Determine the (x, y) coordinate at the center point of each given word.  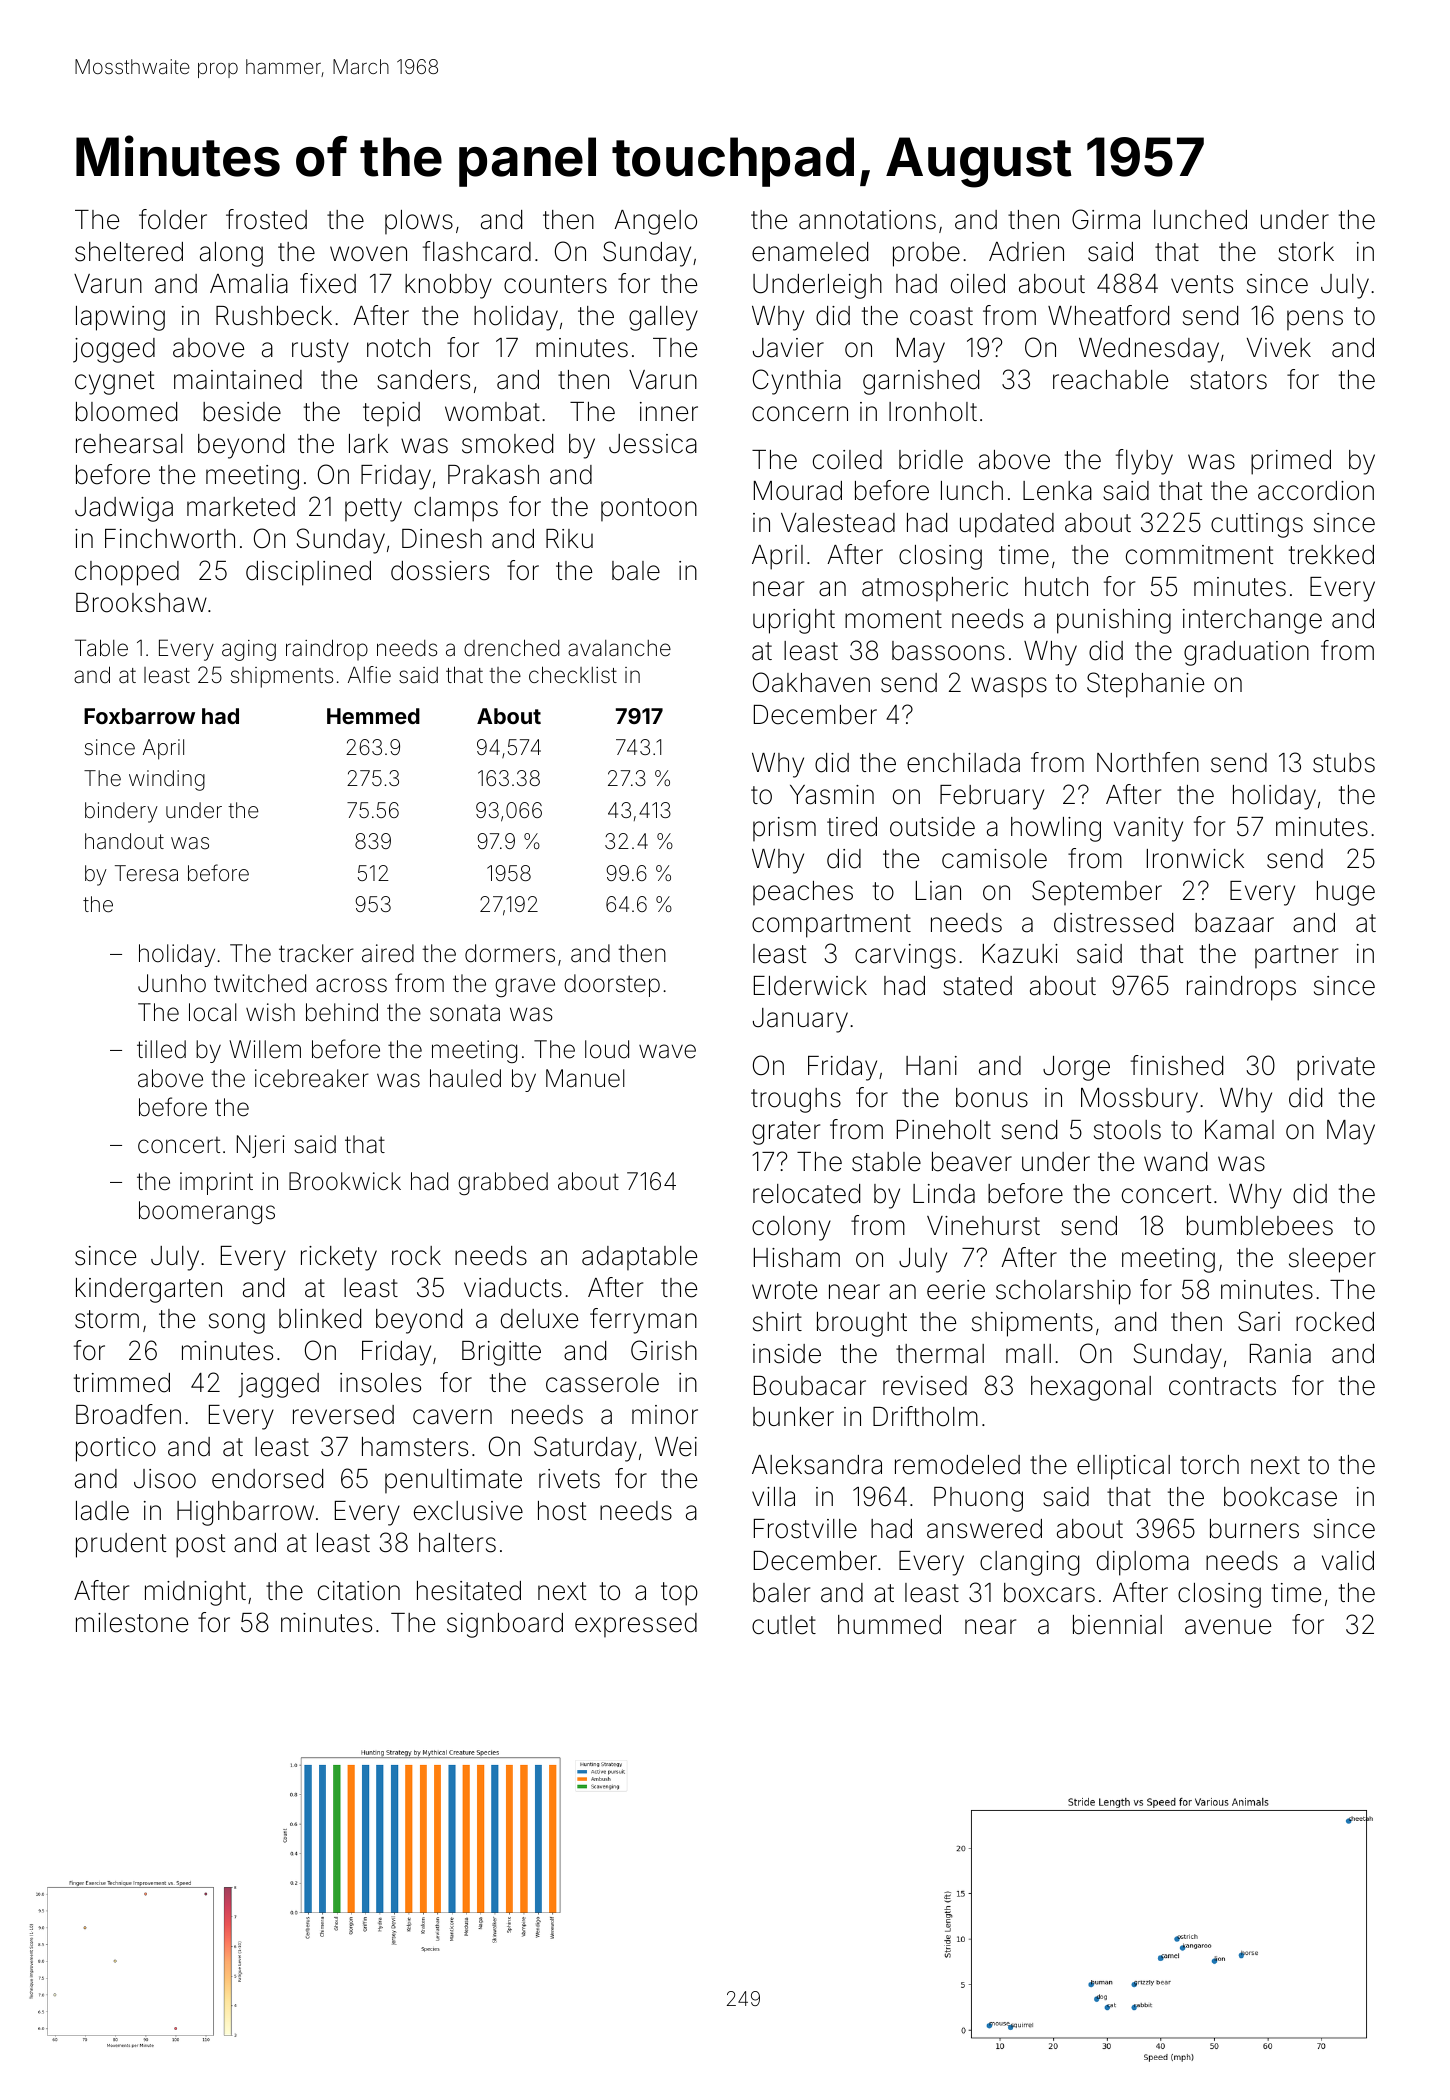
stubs (1344, 763)
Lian (938, 891)
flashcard (477, 251)
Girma (1106, 219)
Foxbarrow (139, 716)
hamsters (415, 1447)
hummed (889, 1625)
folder (173, 219)
